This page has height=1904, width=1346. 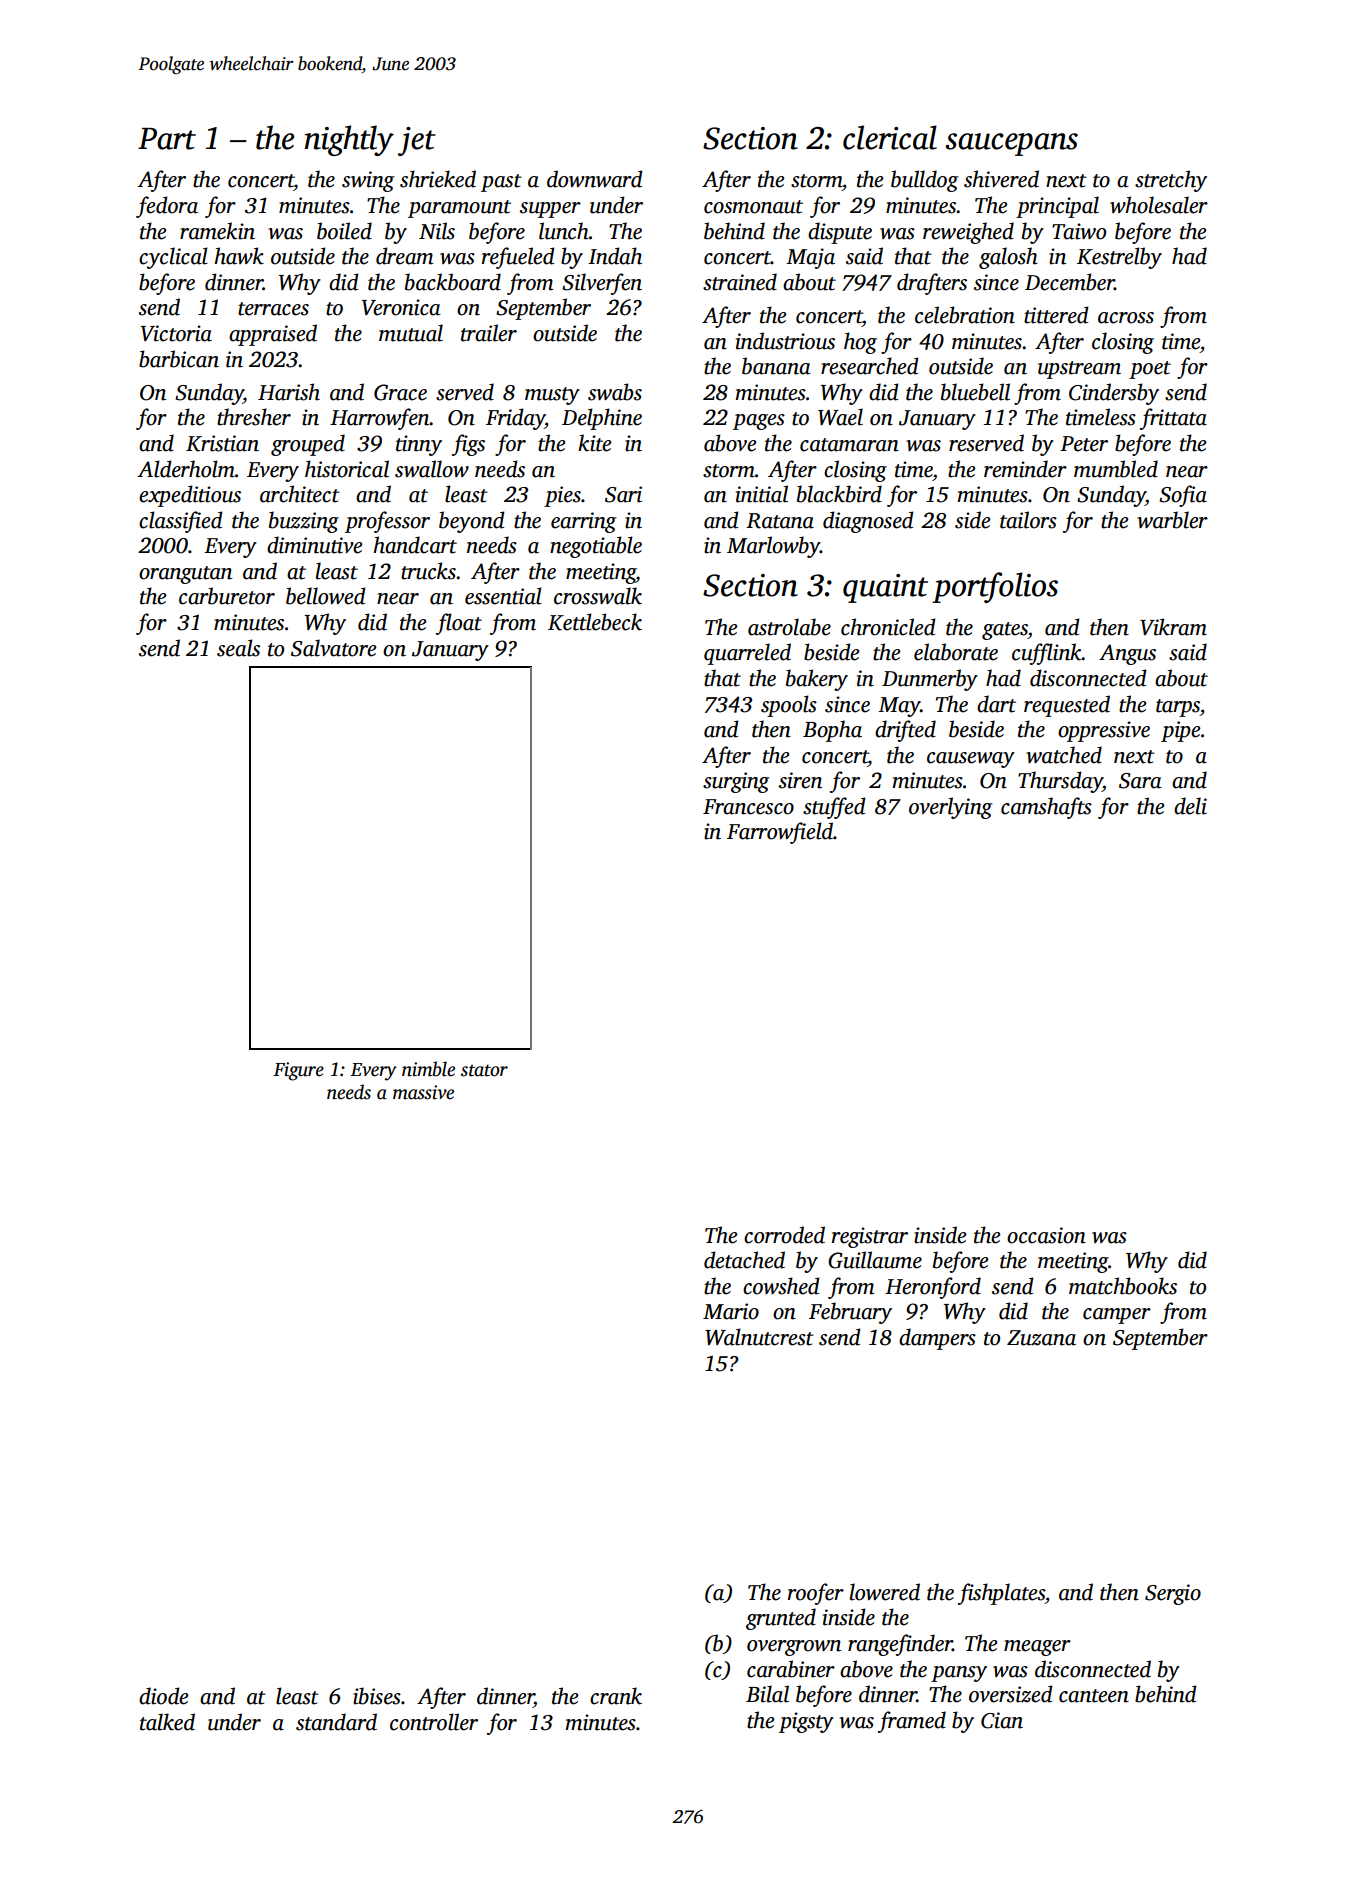 What do you see at coordinates (1069, 282) in the page?
I see `December` at bounding box center [1069, 282].
